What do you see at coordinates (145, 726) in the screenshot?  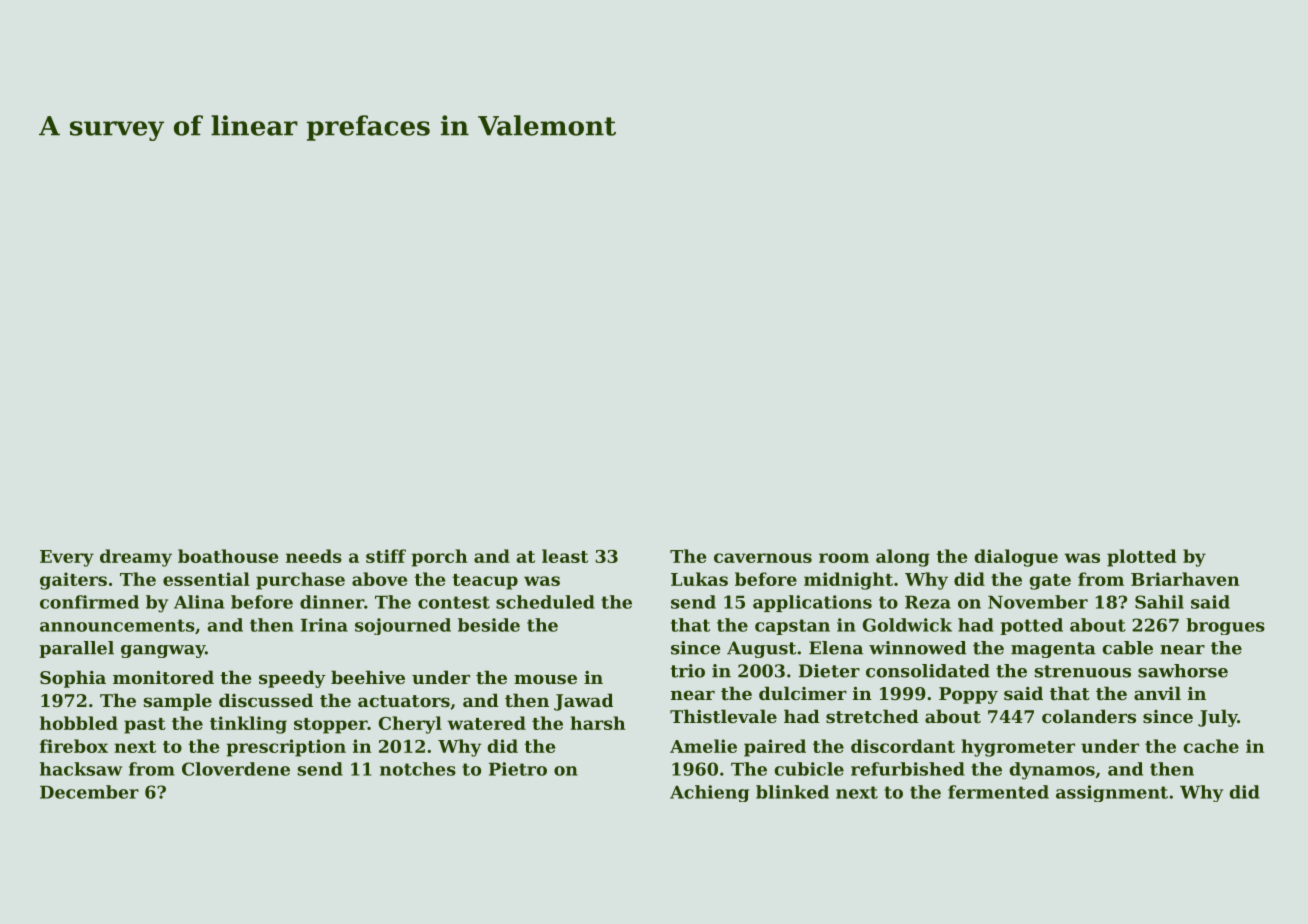 I see `past` at bounding box center [145, 726].
